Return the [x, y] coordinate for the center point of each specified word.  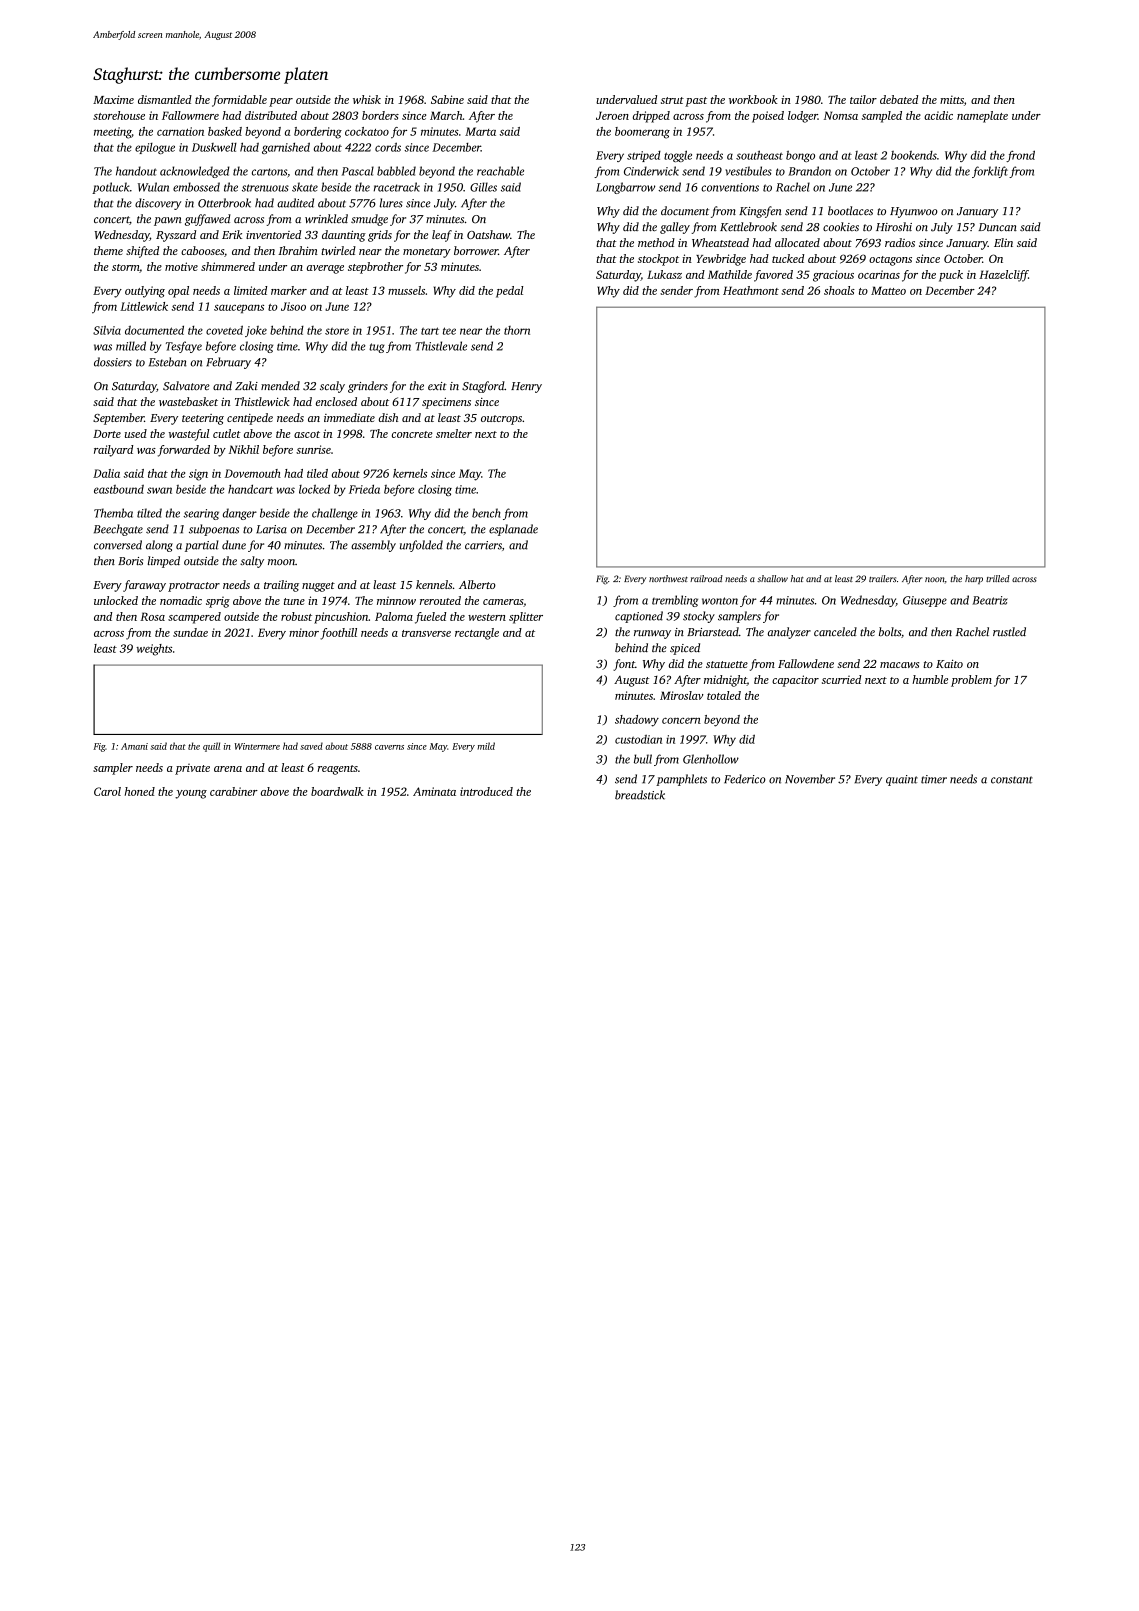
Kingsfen [760, 212]
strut [672, 100]
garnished [286, 148]
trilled [998, 578]
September [118, 419]
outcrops [501, 420]
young [191, 794]
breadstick [640, 795]
